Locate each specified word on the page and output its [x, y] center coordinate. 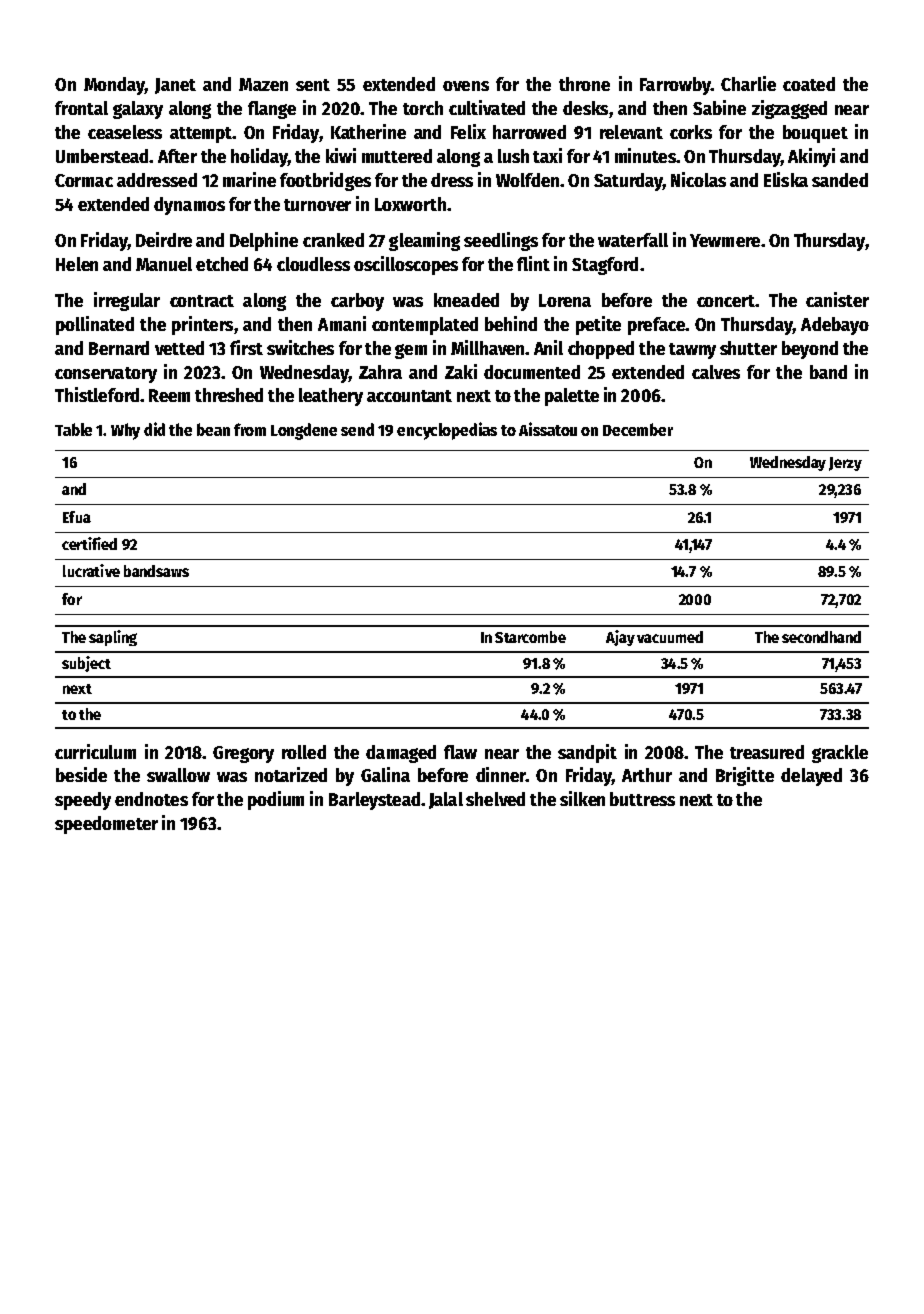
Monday [114, 86]
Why [125, 431]
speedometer [106, 825]
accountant [409, 396]
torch [423, 108]
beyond [810, 350]
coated [809, 84]
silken [582, 798]
